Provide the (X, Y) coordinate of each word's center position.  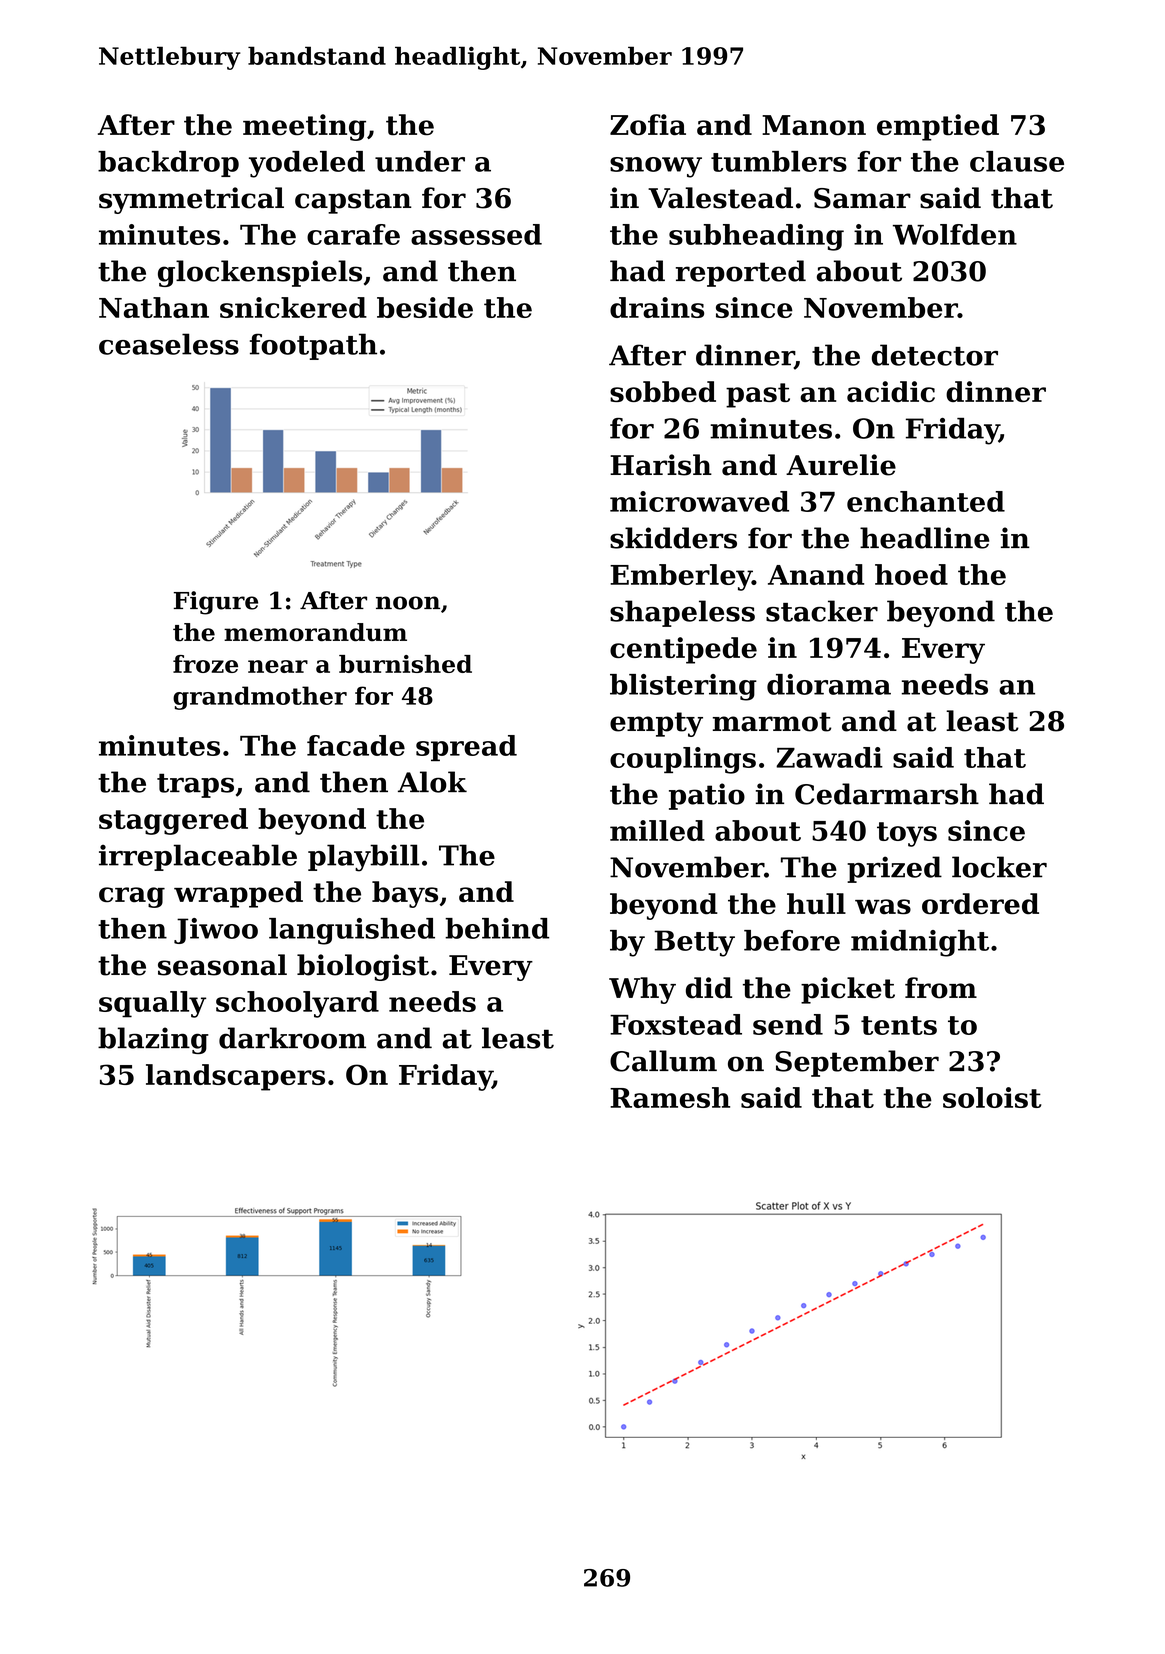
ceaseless (169, 344)
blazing (153, 1040)
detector (935, 355)
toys (907, 834)
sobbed (663, 391)
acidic (891, 391)
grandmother (260, 698)
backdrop (168, 164)
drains (657, 307)
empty (656, 724)
